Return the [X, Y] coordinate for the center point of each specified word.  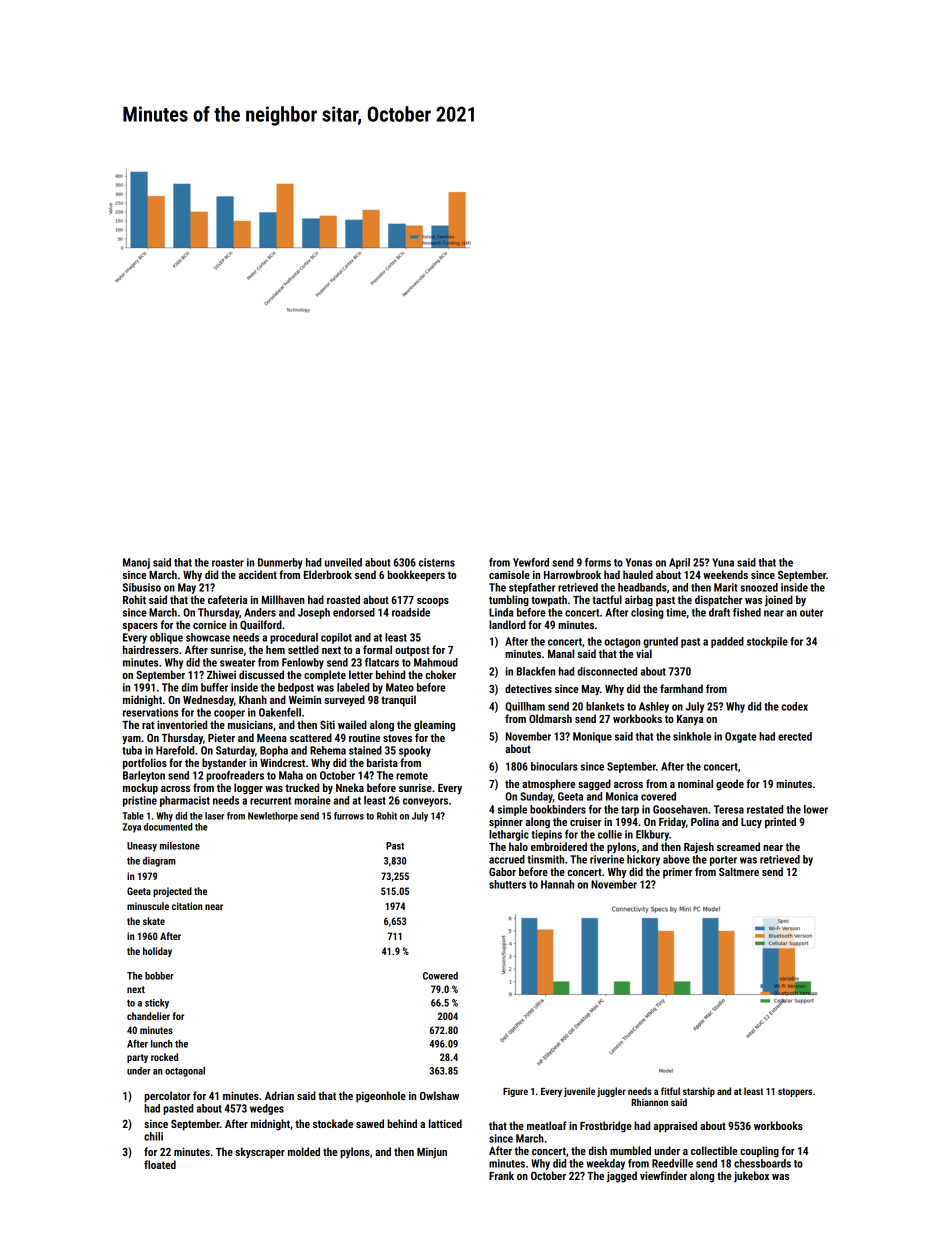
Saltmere [739, 871]
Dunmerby [280, 563]
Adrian [279, 1095]
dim [189, 687]
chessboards [762, 1163]
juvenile [579, 1092]
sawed [370, 1123]
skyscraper [260, 1153]
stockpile [767, 642]
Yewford [531, 562]
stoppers [795, 1092]
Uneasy [142, 847]
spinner [506, 823]
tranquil [398, 701]
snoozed [759, 587]
